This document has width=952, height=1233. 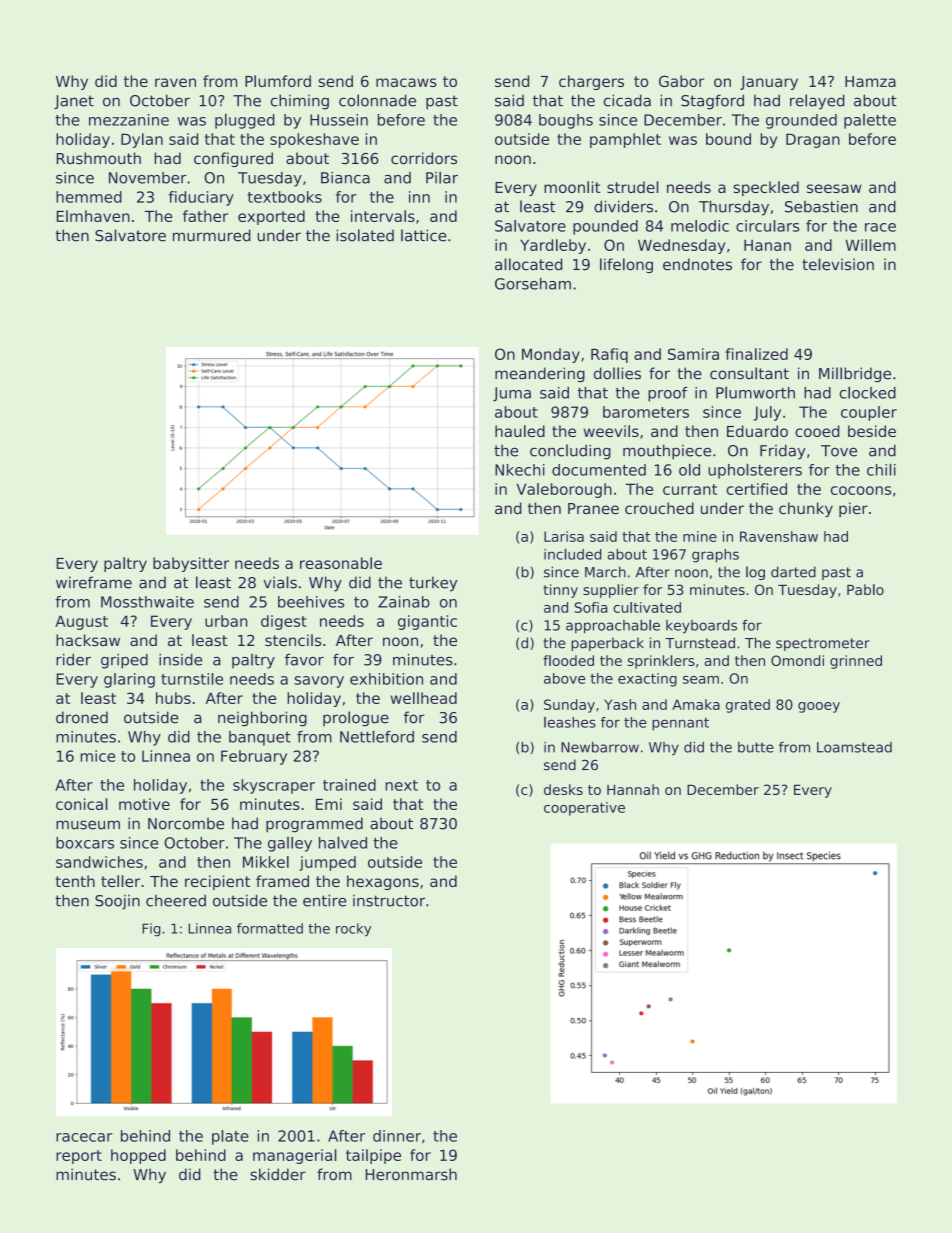 I want to click on Heronmarsh, so click(x=411, y=1174).
